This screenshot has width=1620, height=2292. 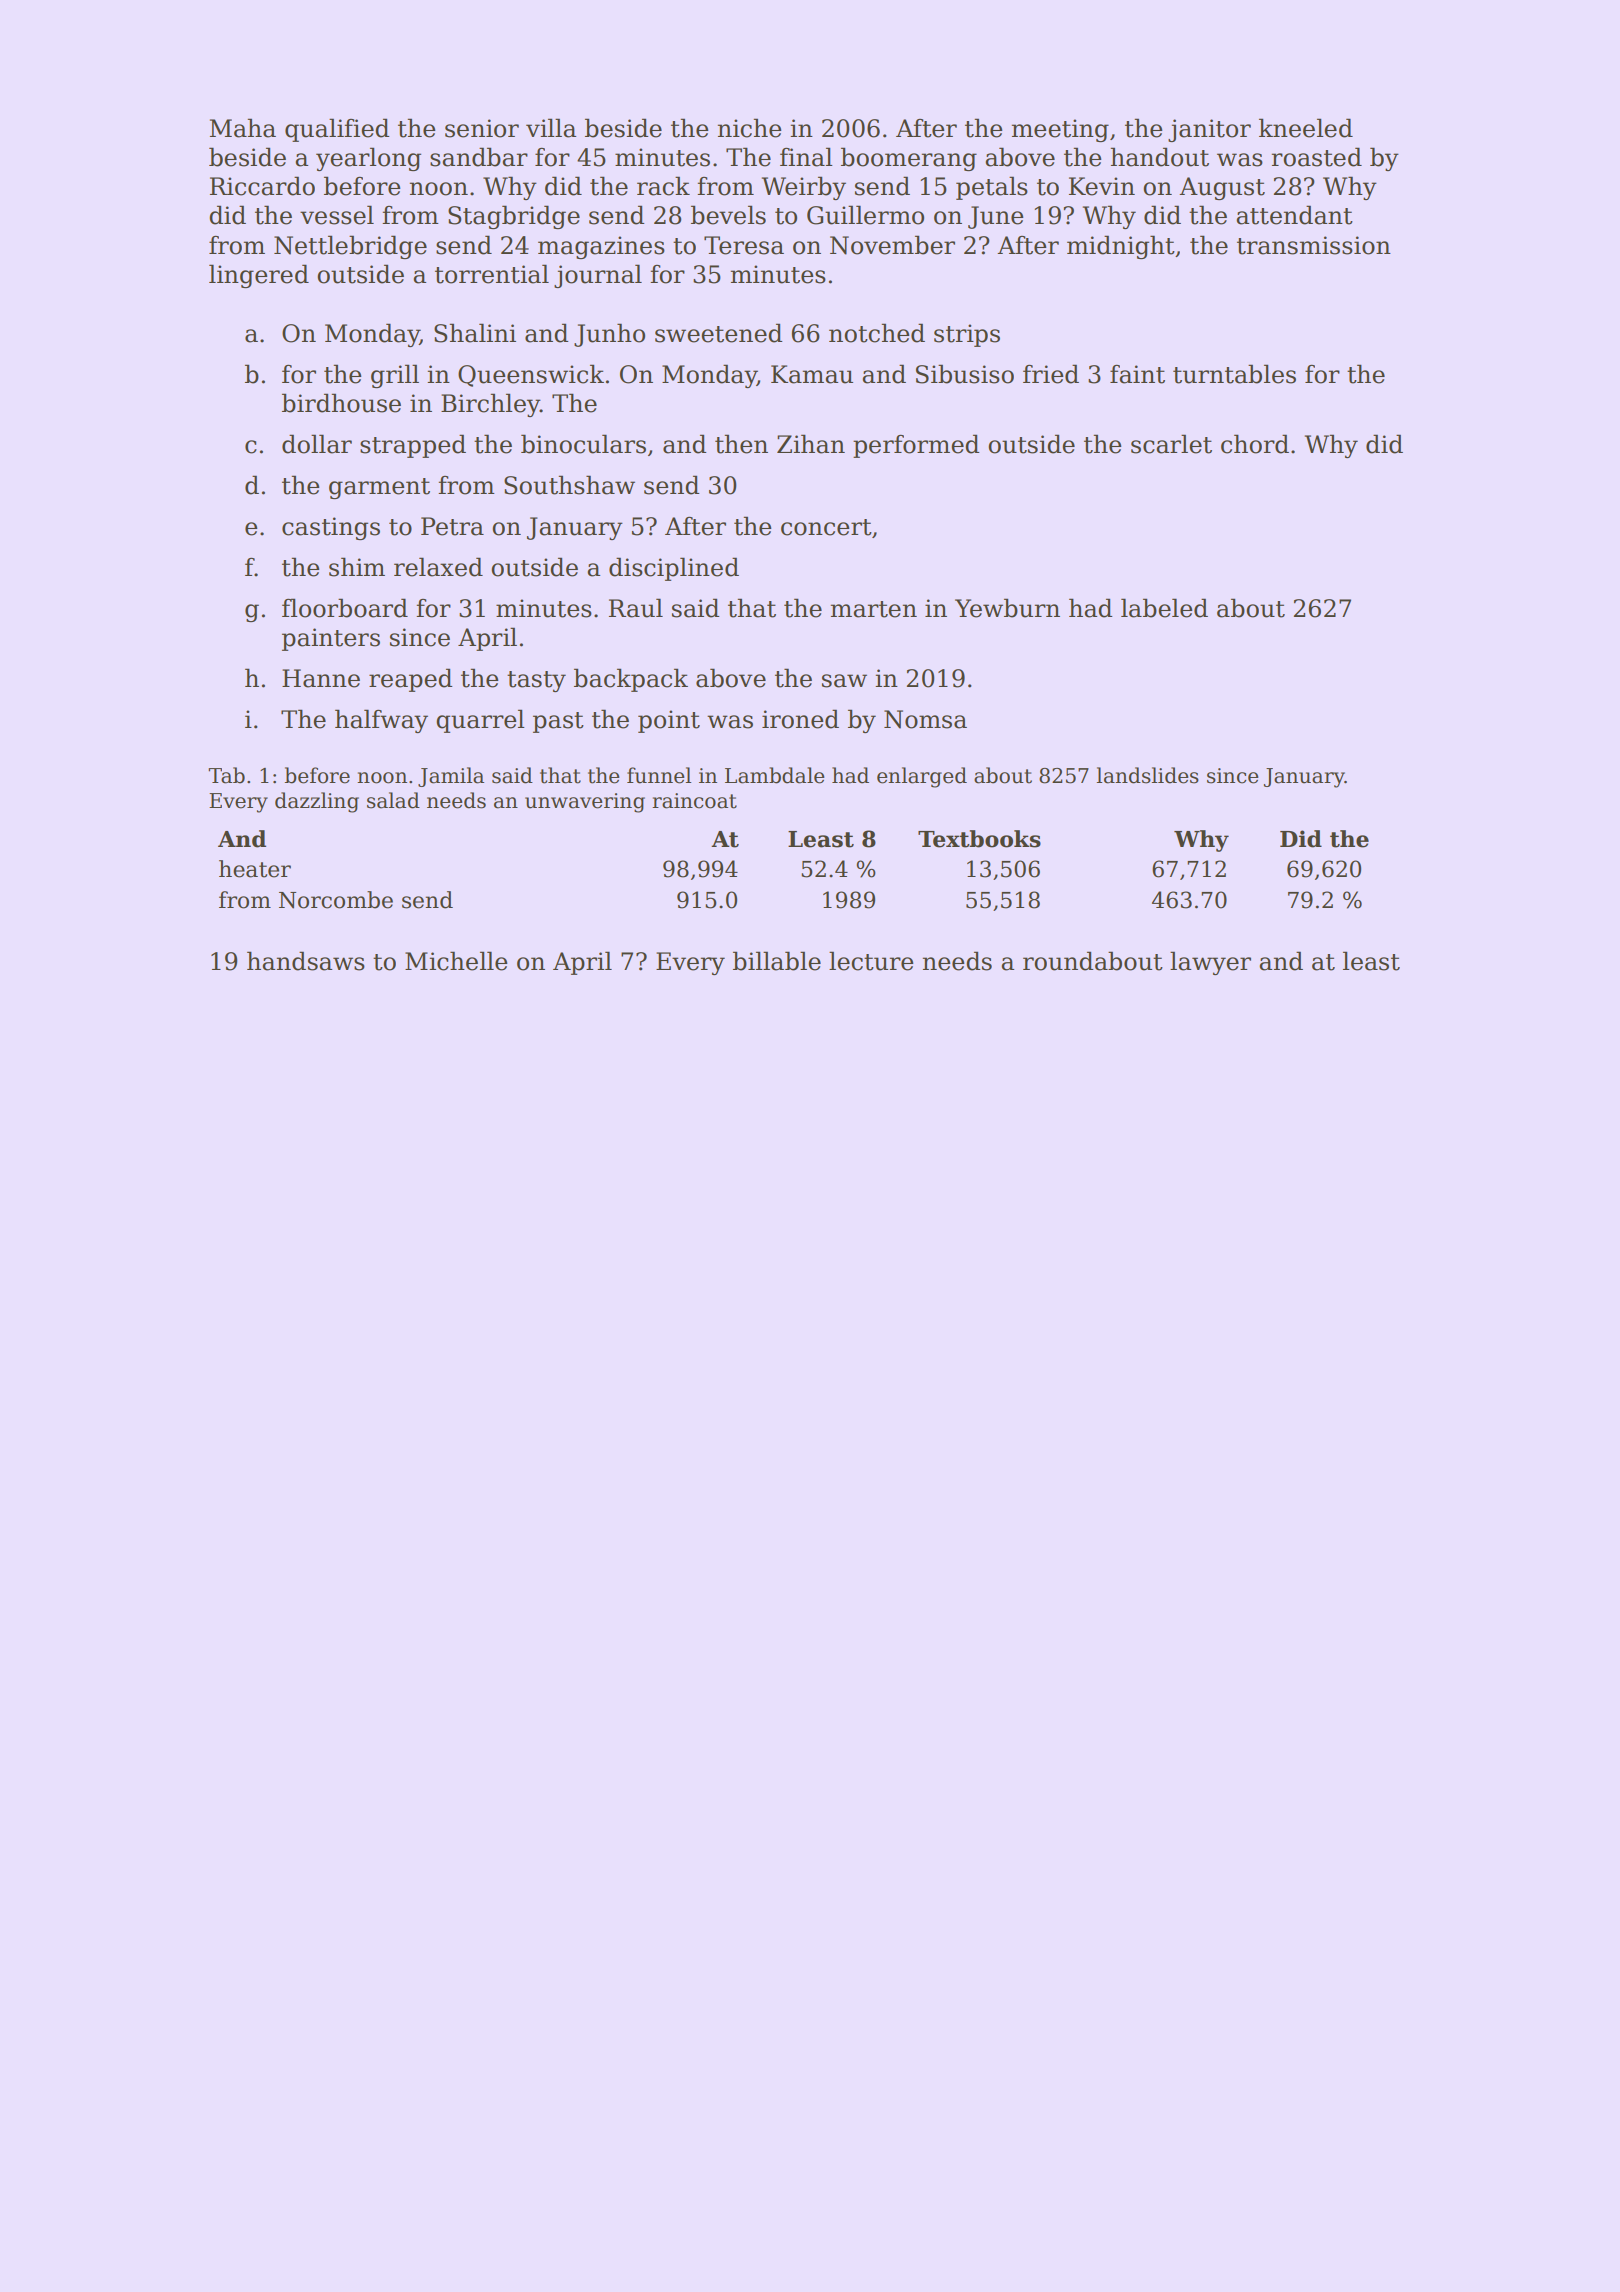 What do you see at coordinates (243, 128) in the screenshot?
I see `Maha` at bounding box center [243, 128].
